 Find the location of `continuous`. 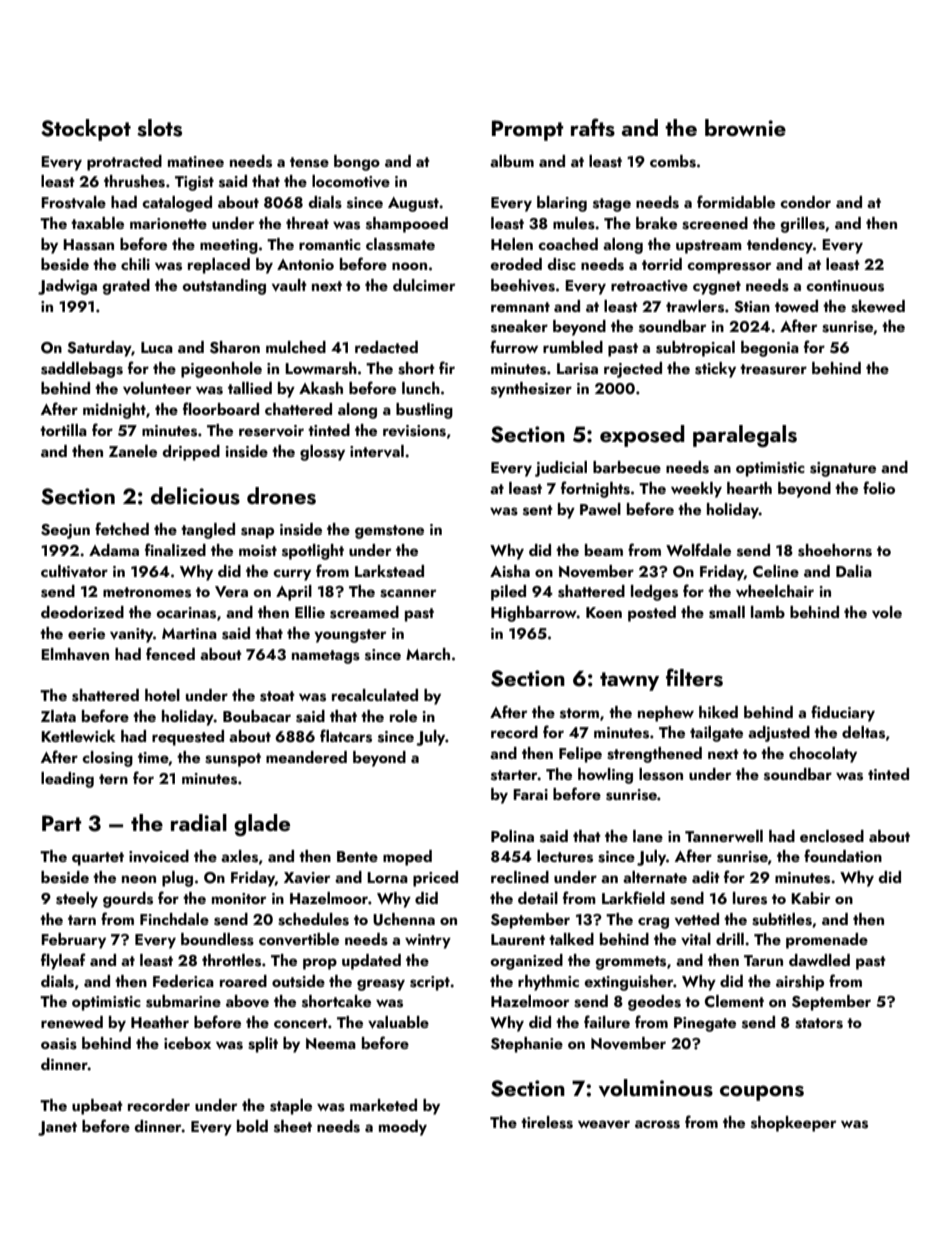

continuous is located at coordinates (845, 286).
